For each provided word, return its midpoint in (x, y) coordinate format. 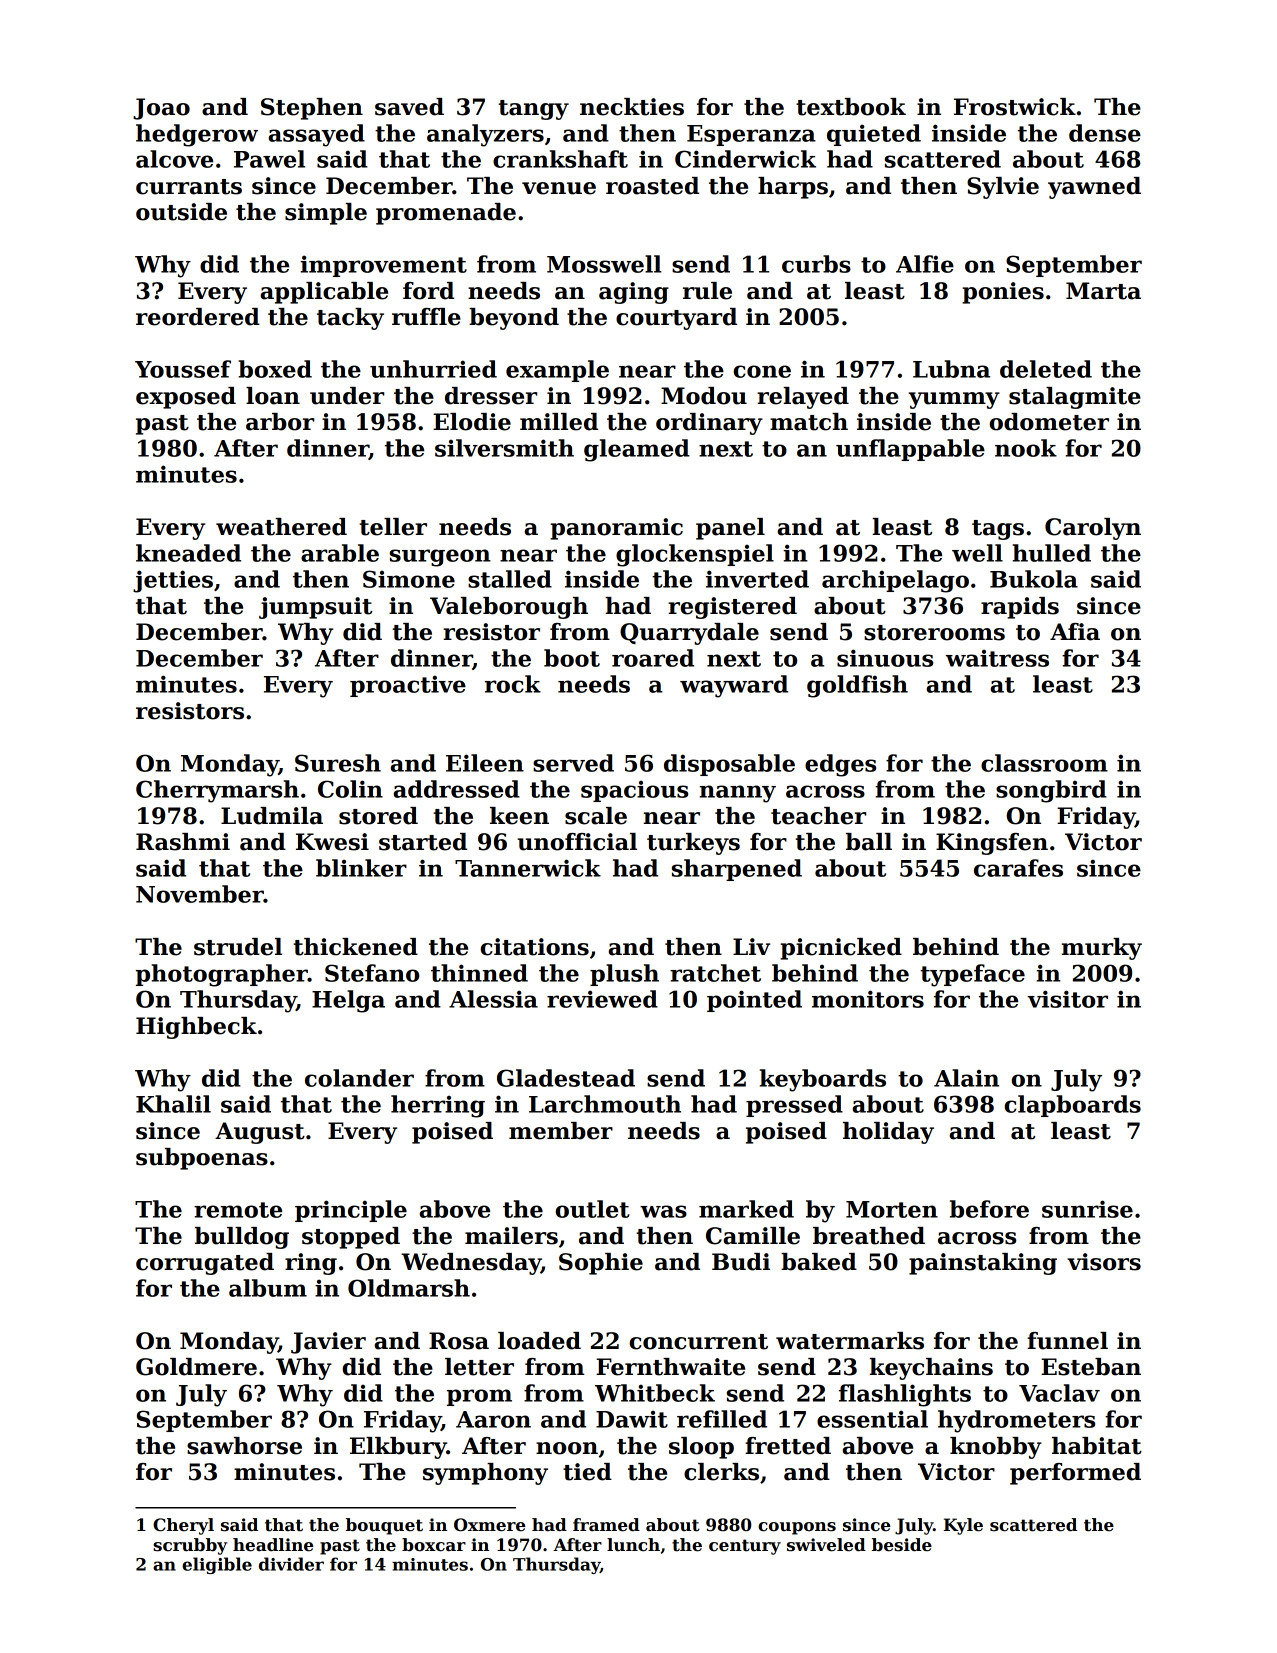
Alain (966, 1078)
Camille (753, 1236)
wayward (734, 686)
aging (634, 293)
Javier (328, 1343)
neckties (632, 107)
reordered (198, 317)
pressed (794, 1106)
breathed (869, 1236)
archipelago (895, 581)
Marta (1103, 291)
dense (1105, 133)
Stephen (312, 109)
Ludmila (272, 816)
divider (291, 1564)
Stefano (372, 973)
